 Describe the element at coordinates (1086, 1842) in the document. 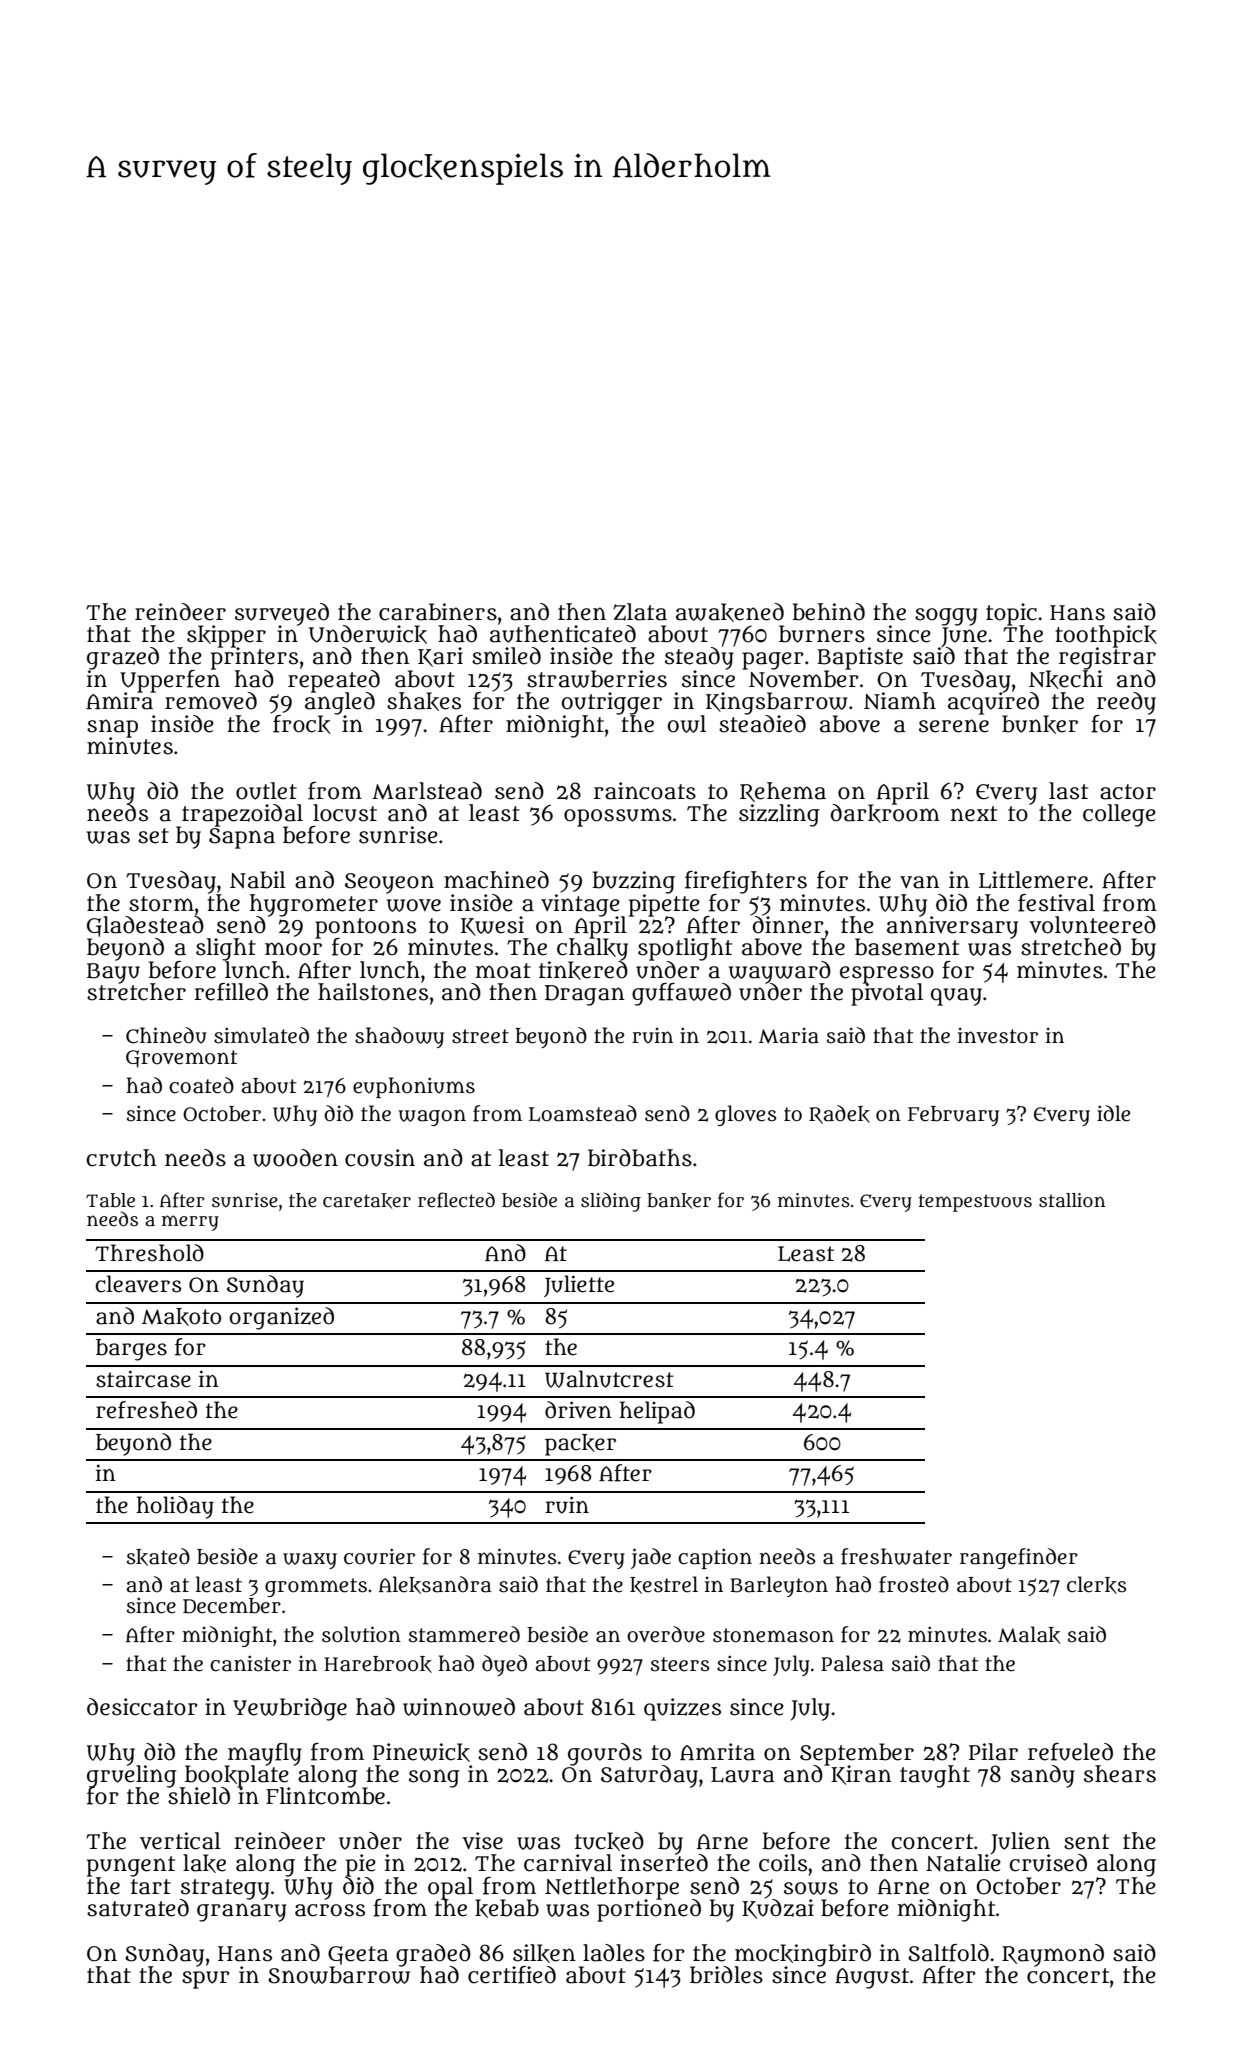

I see `sent` at that location.
